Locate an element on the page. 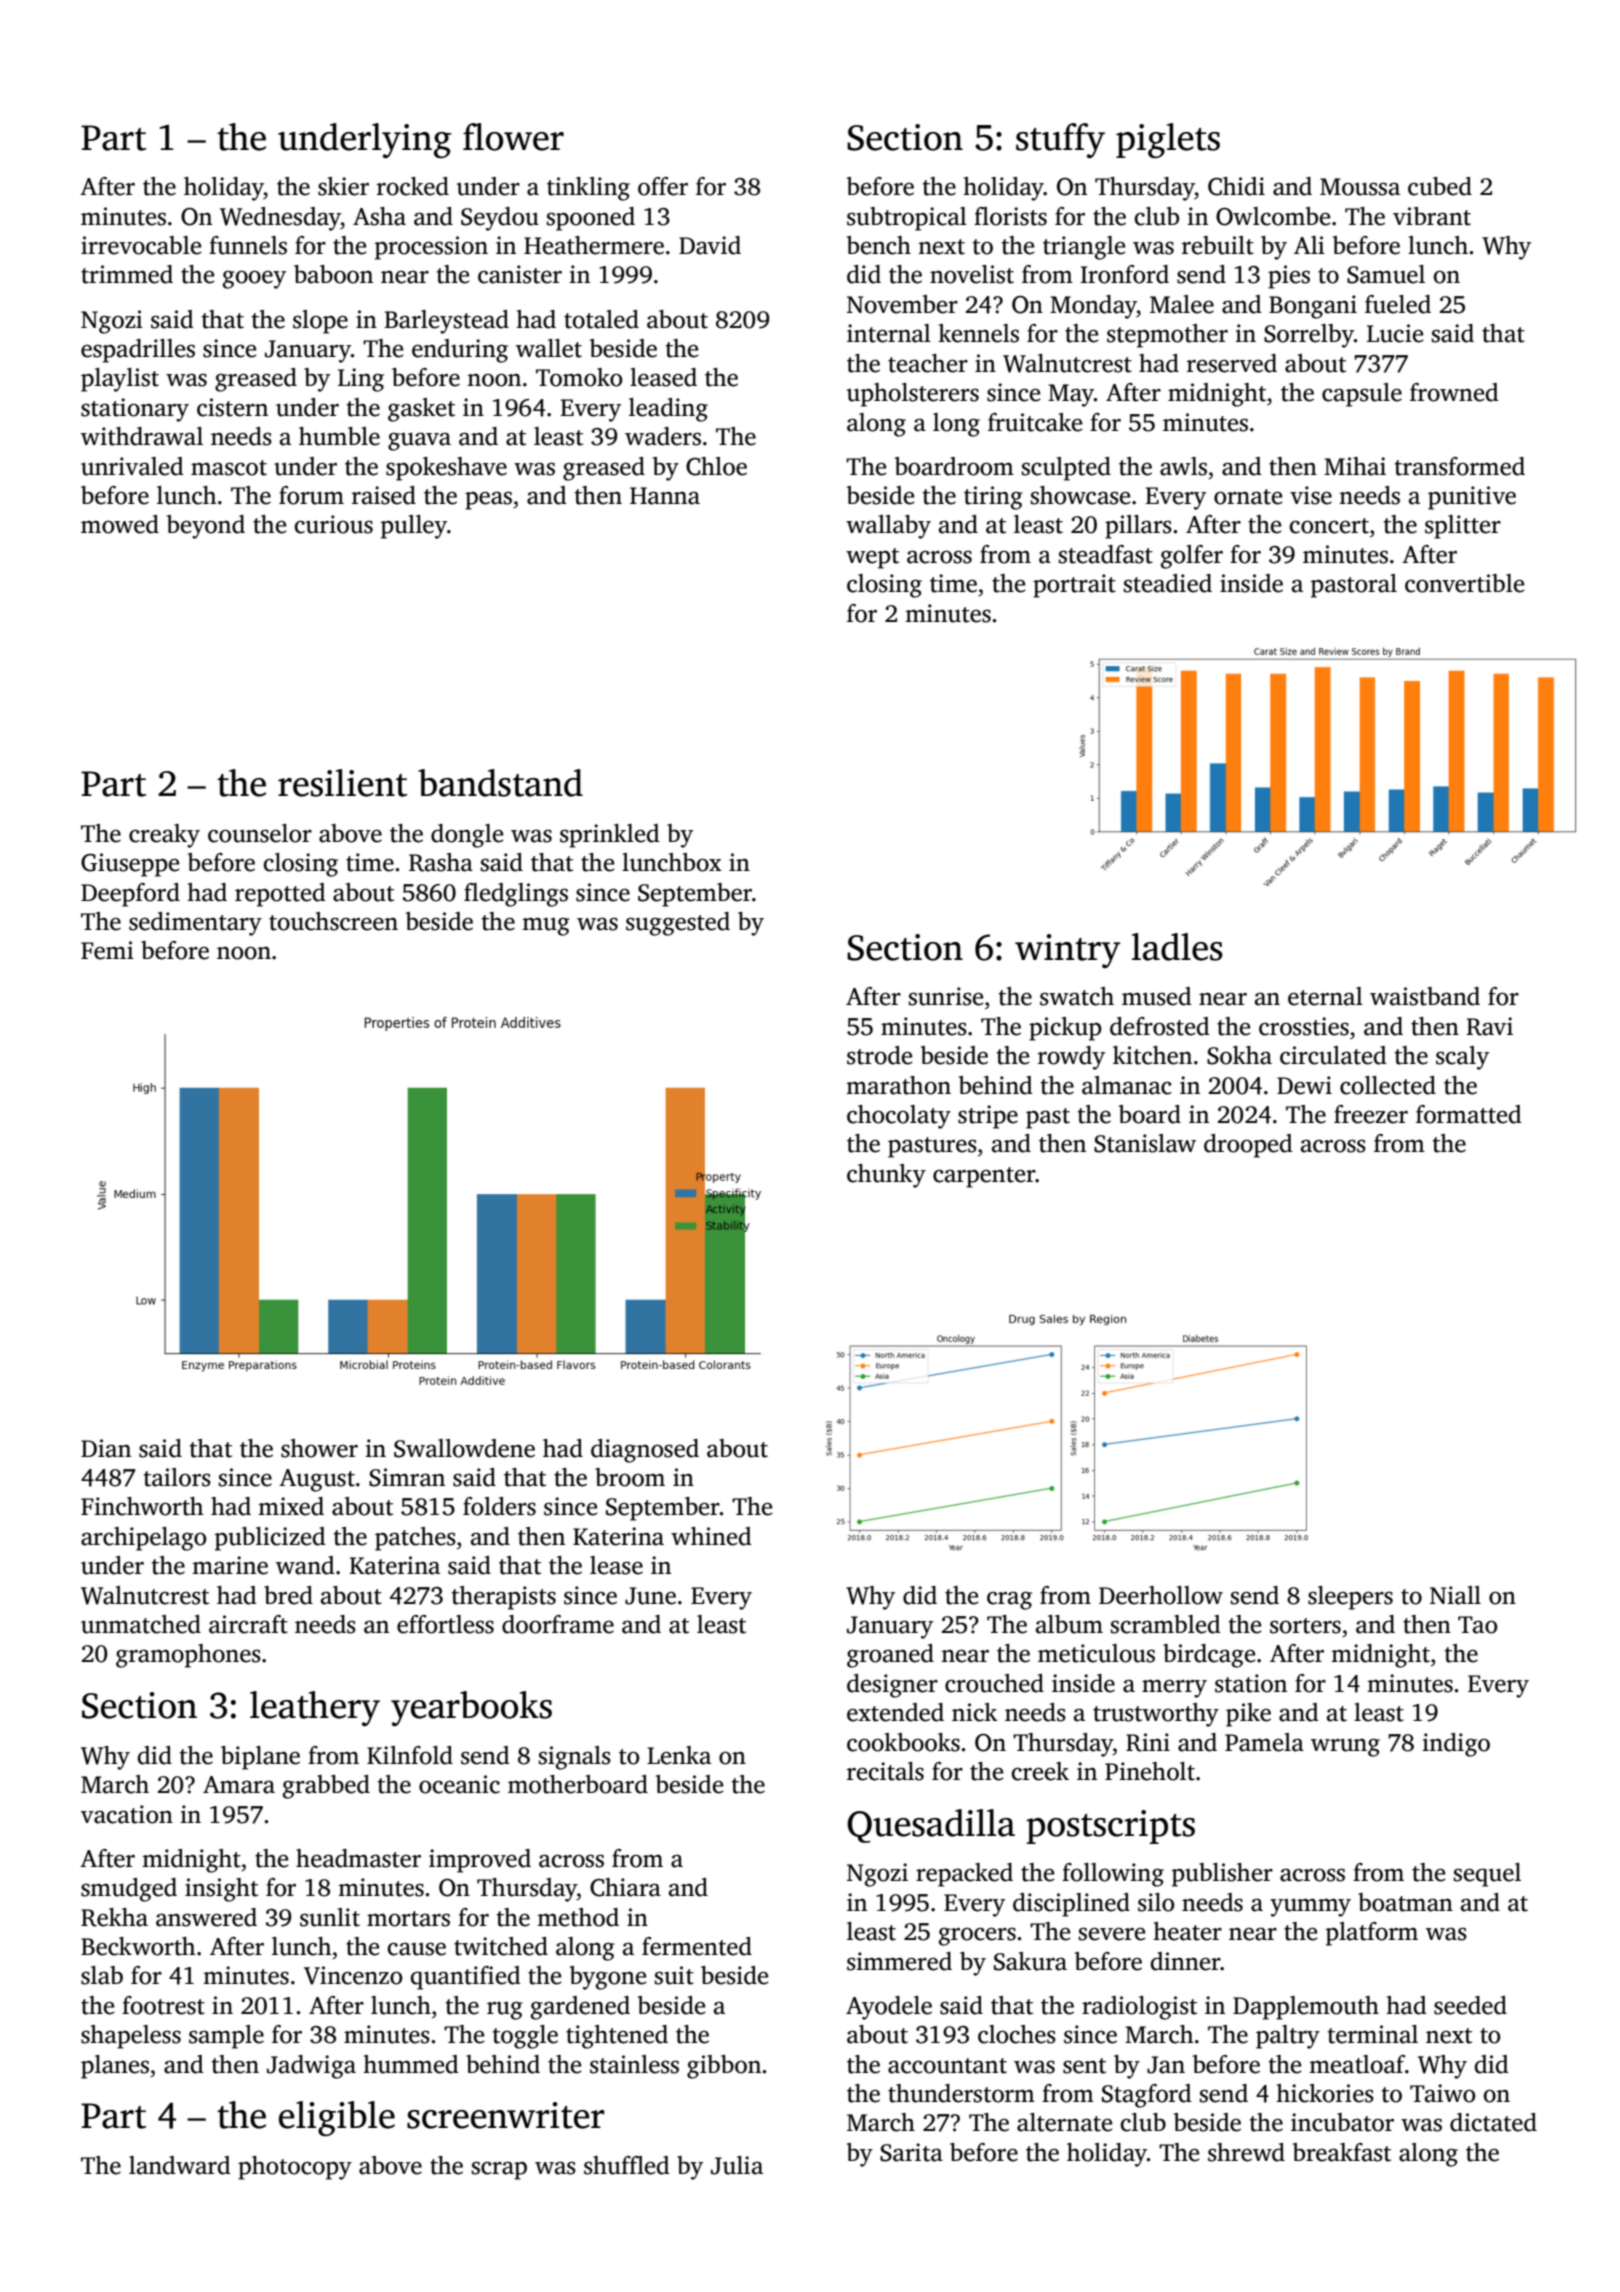 Image resolution: width=1620 pixels, height=2292 pixels. shrewd is located at coordinates (1246, 2152).
